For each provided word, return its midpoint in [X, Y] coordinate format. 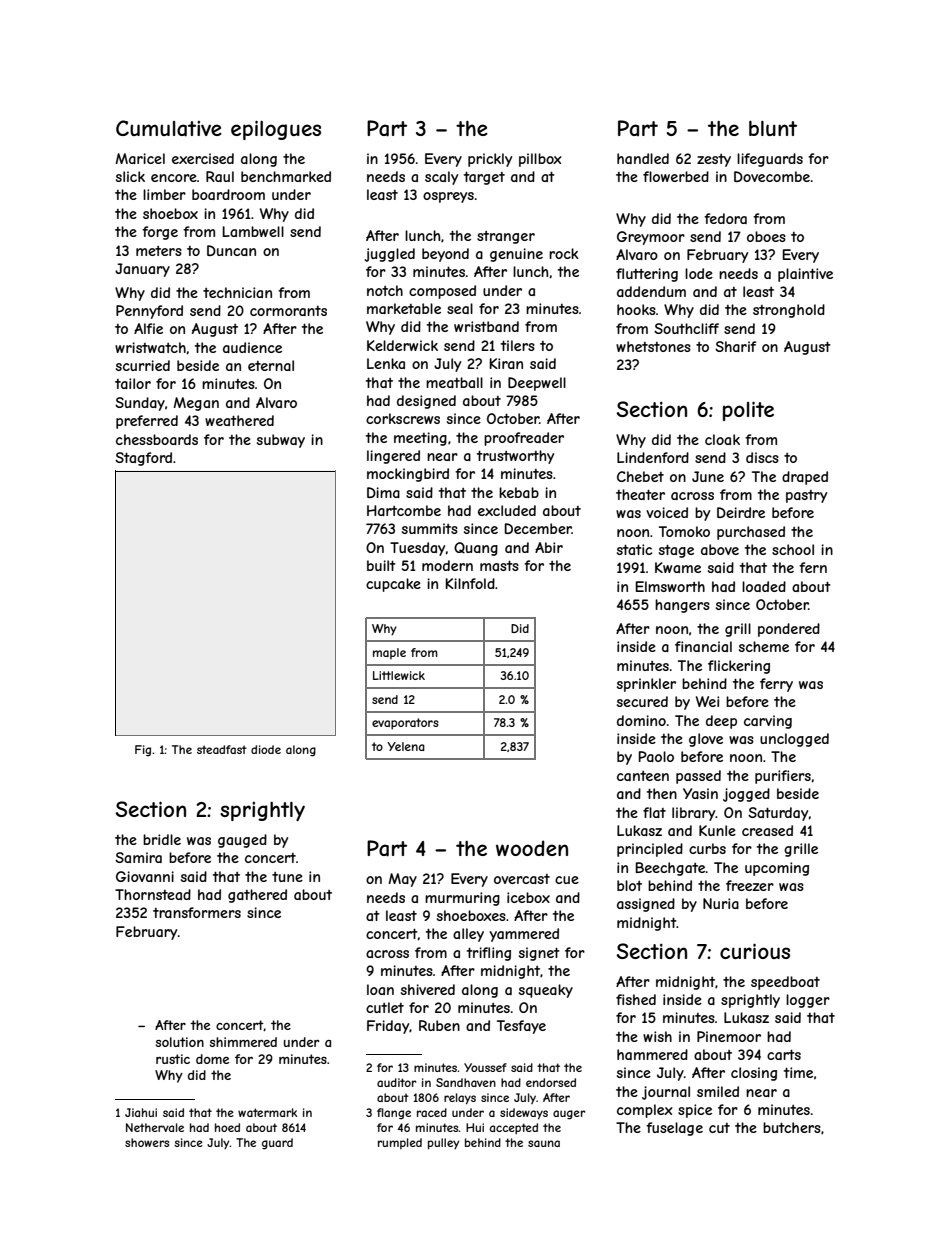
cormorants [288, 311]
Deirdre [741, 512]
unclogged [794, 740]
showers [147, 1142]
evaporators [405, 724]
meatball [454, 382]
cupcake [393, 585]
